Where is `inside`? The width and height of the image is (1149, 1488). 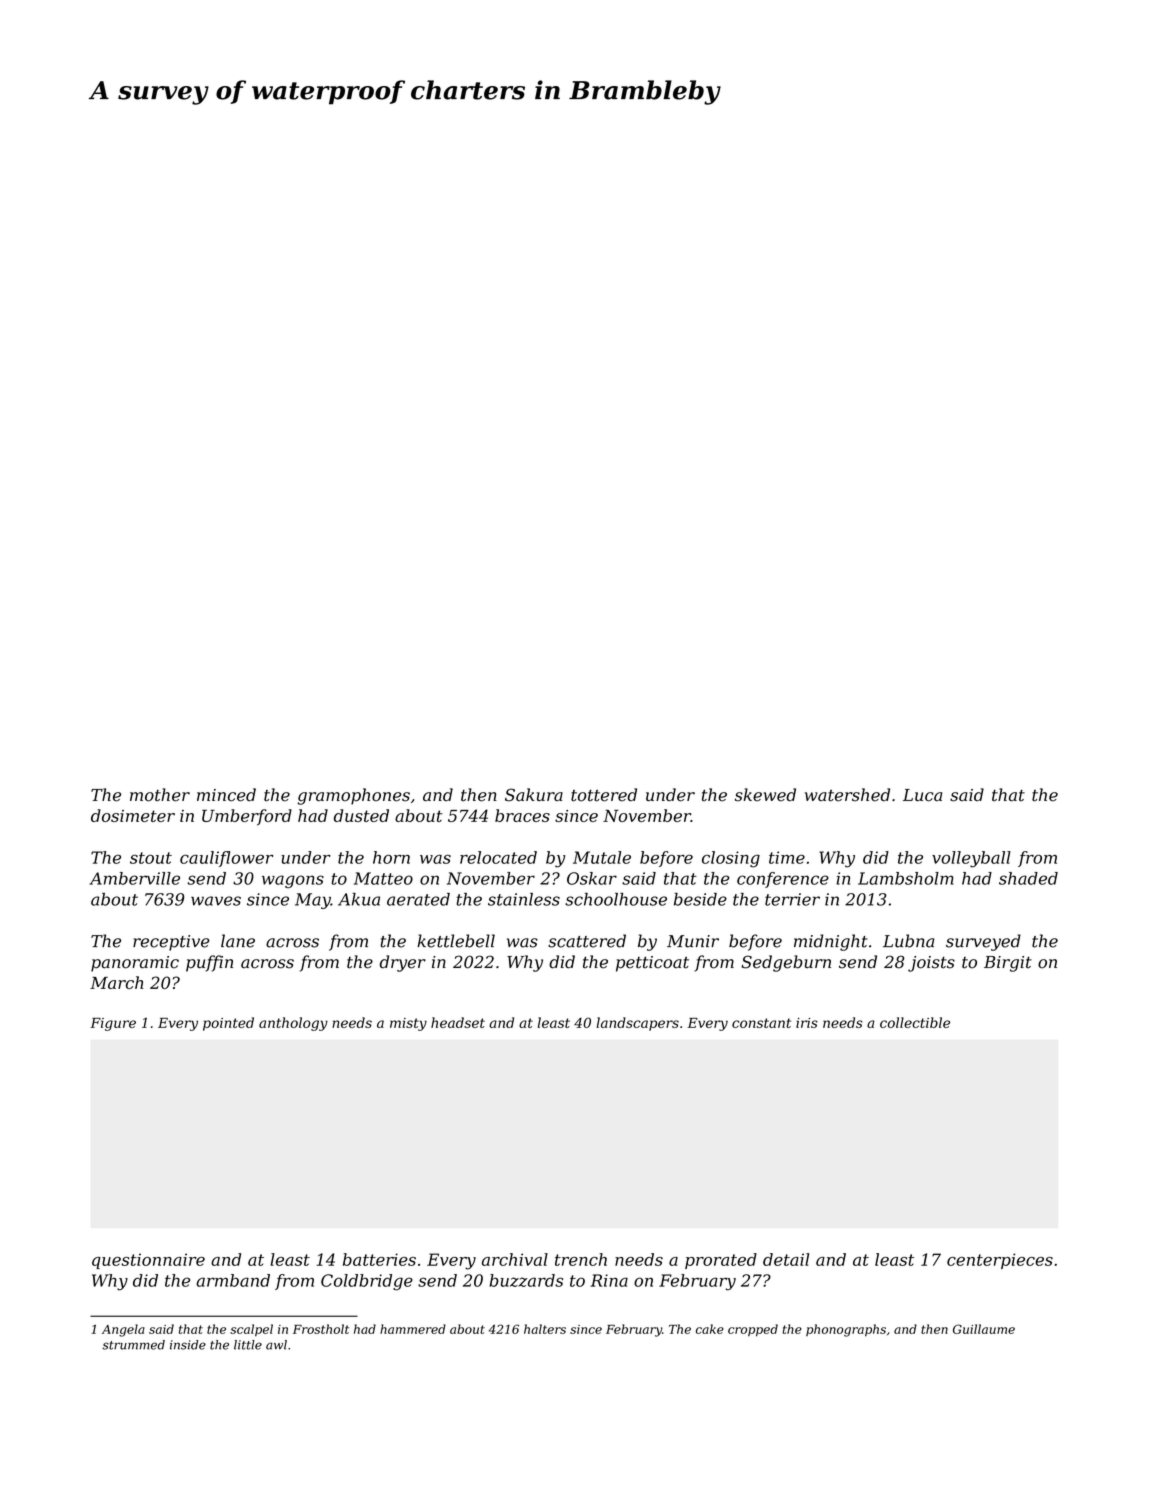
inside is located at coordinates (188, 1345).
